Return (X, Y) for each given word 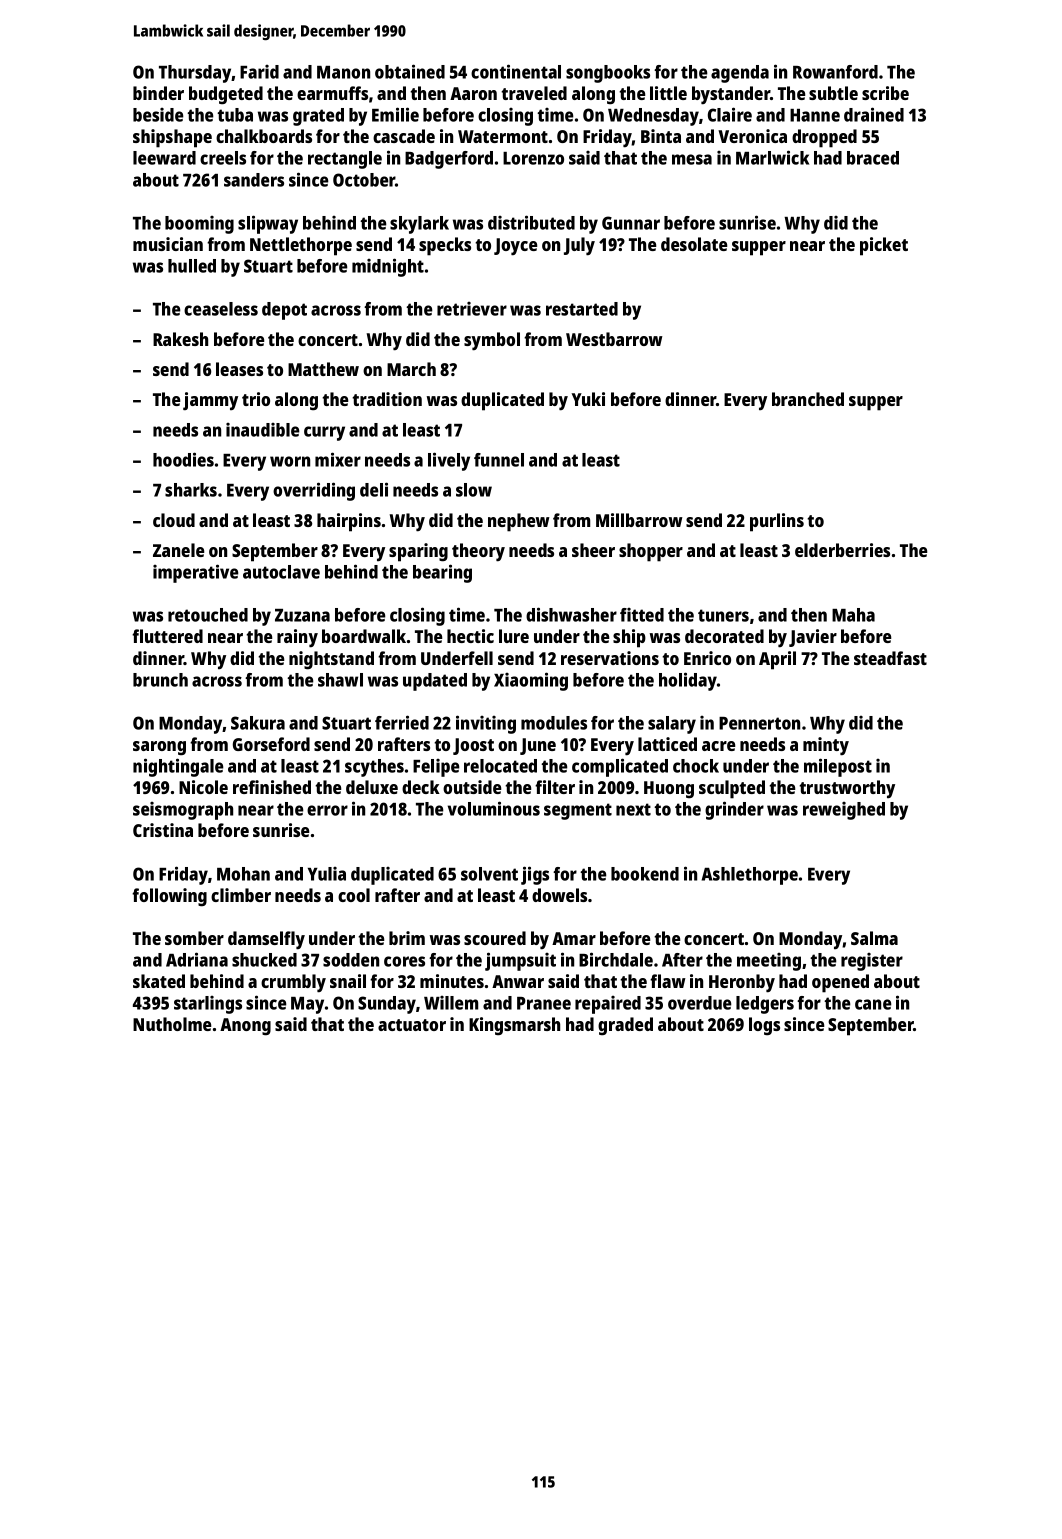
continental (516, 71)
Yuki (588, 399)
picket (884, 246)
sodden (351, 960)
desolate (694, 244)
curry (324, 433)
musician (168, 244)
